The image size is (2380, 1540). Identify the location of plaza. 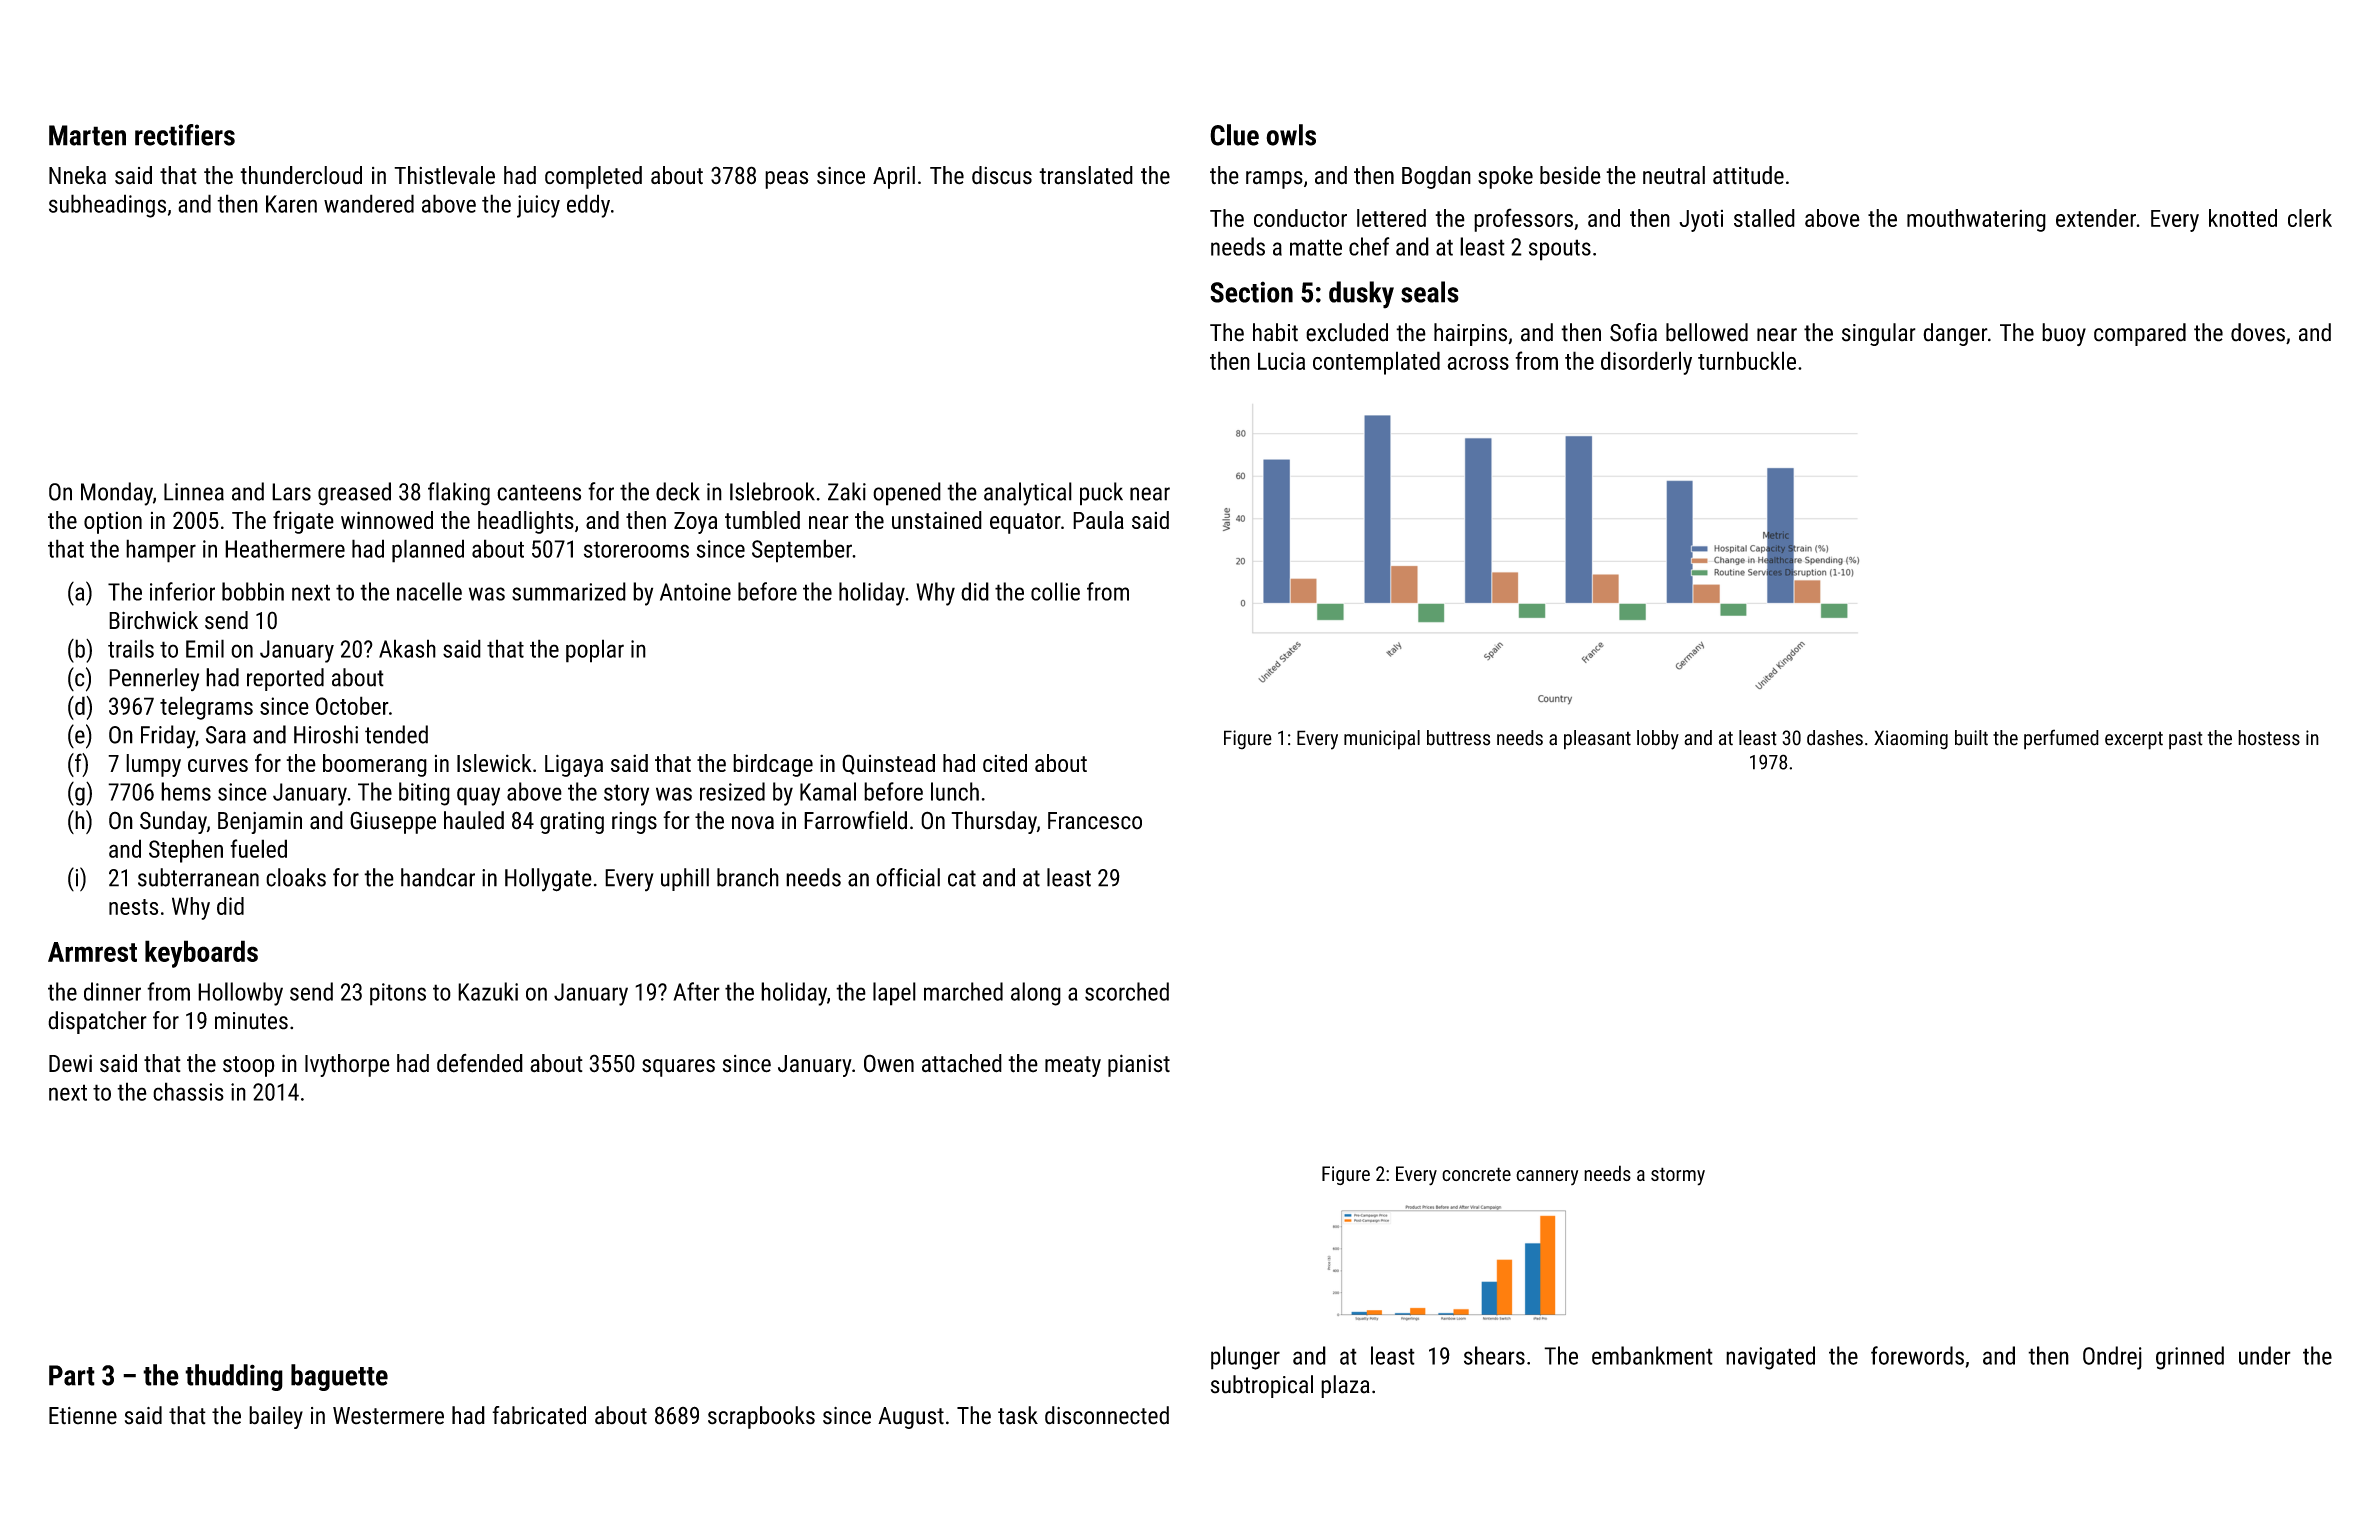
(1345, 1386).
